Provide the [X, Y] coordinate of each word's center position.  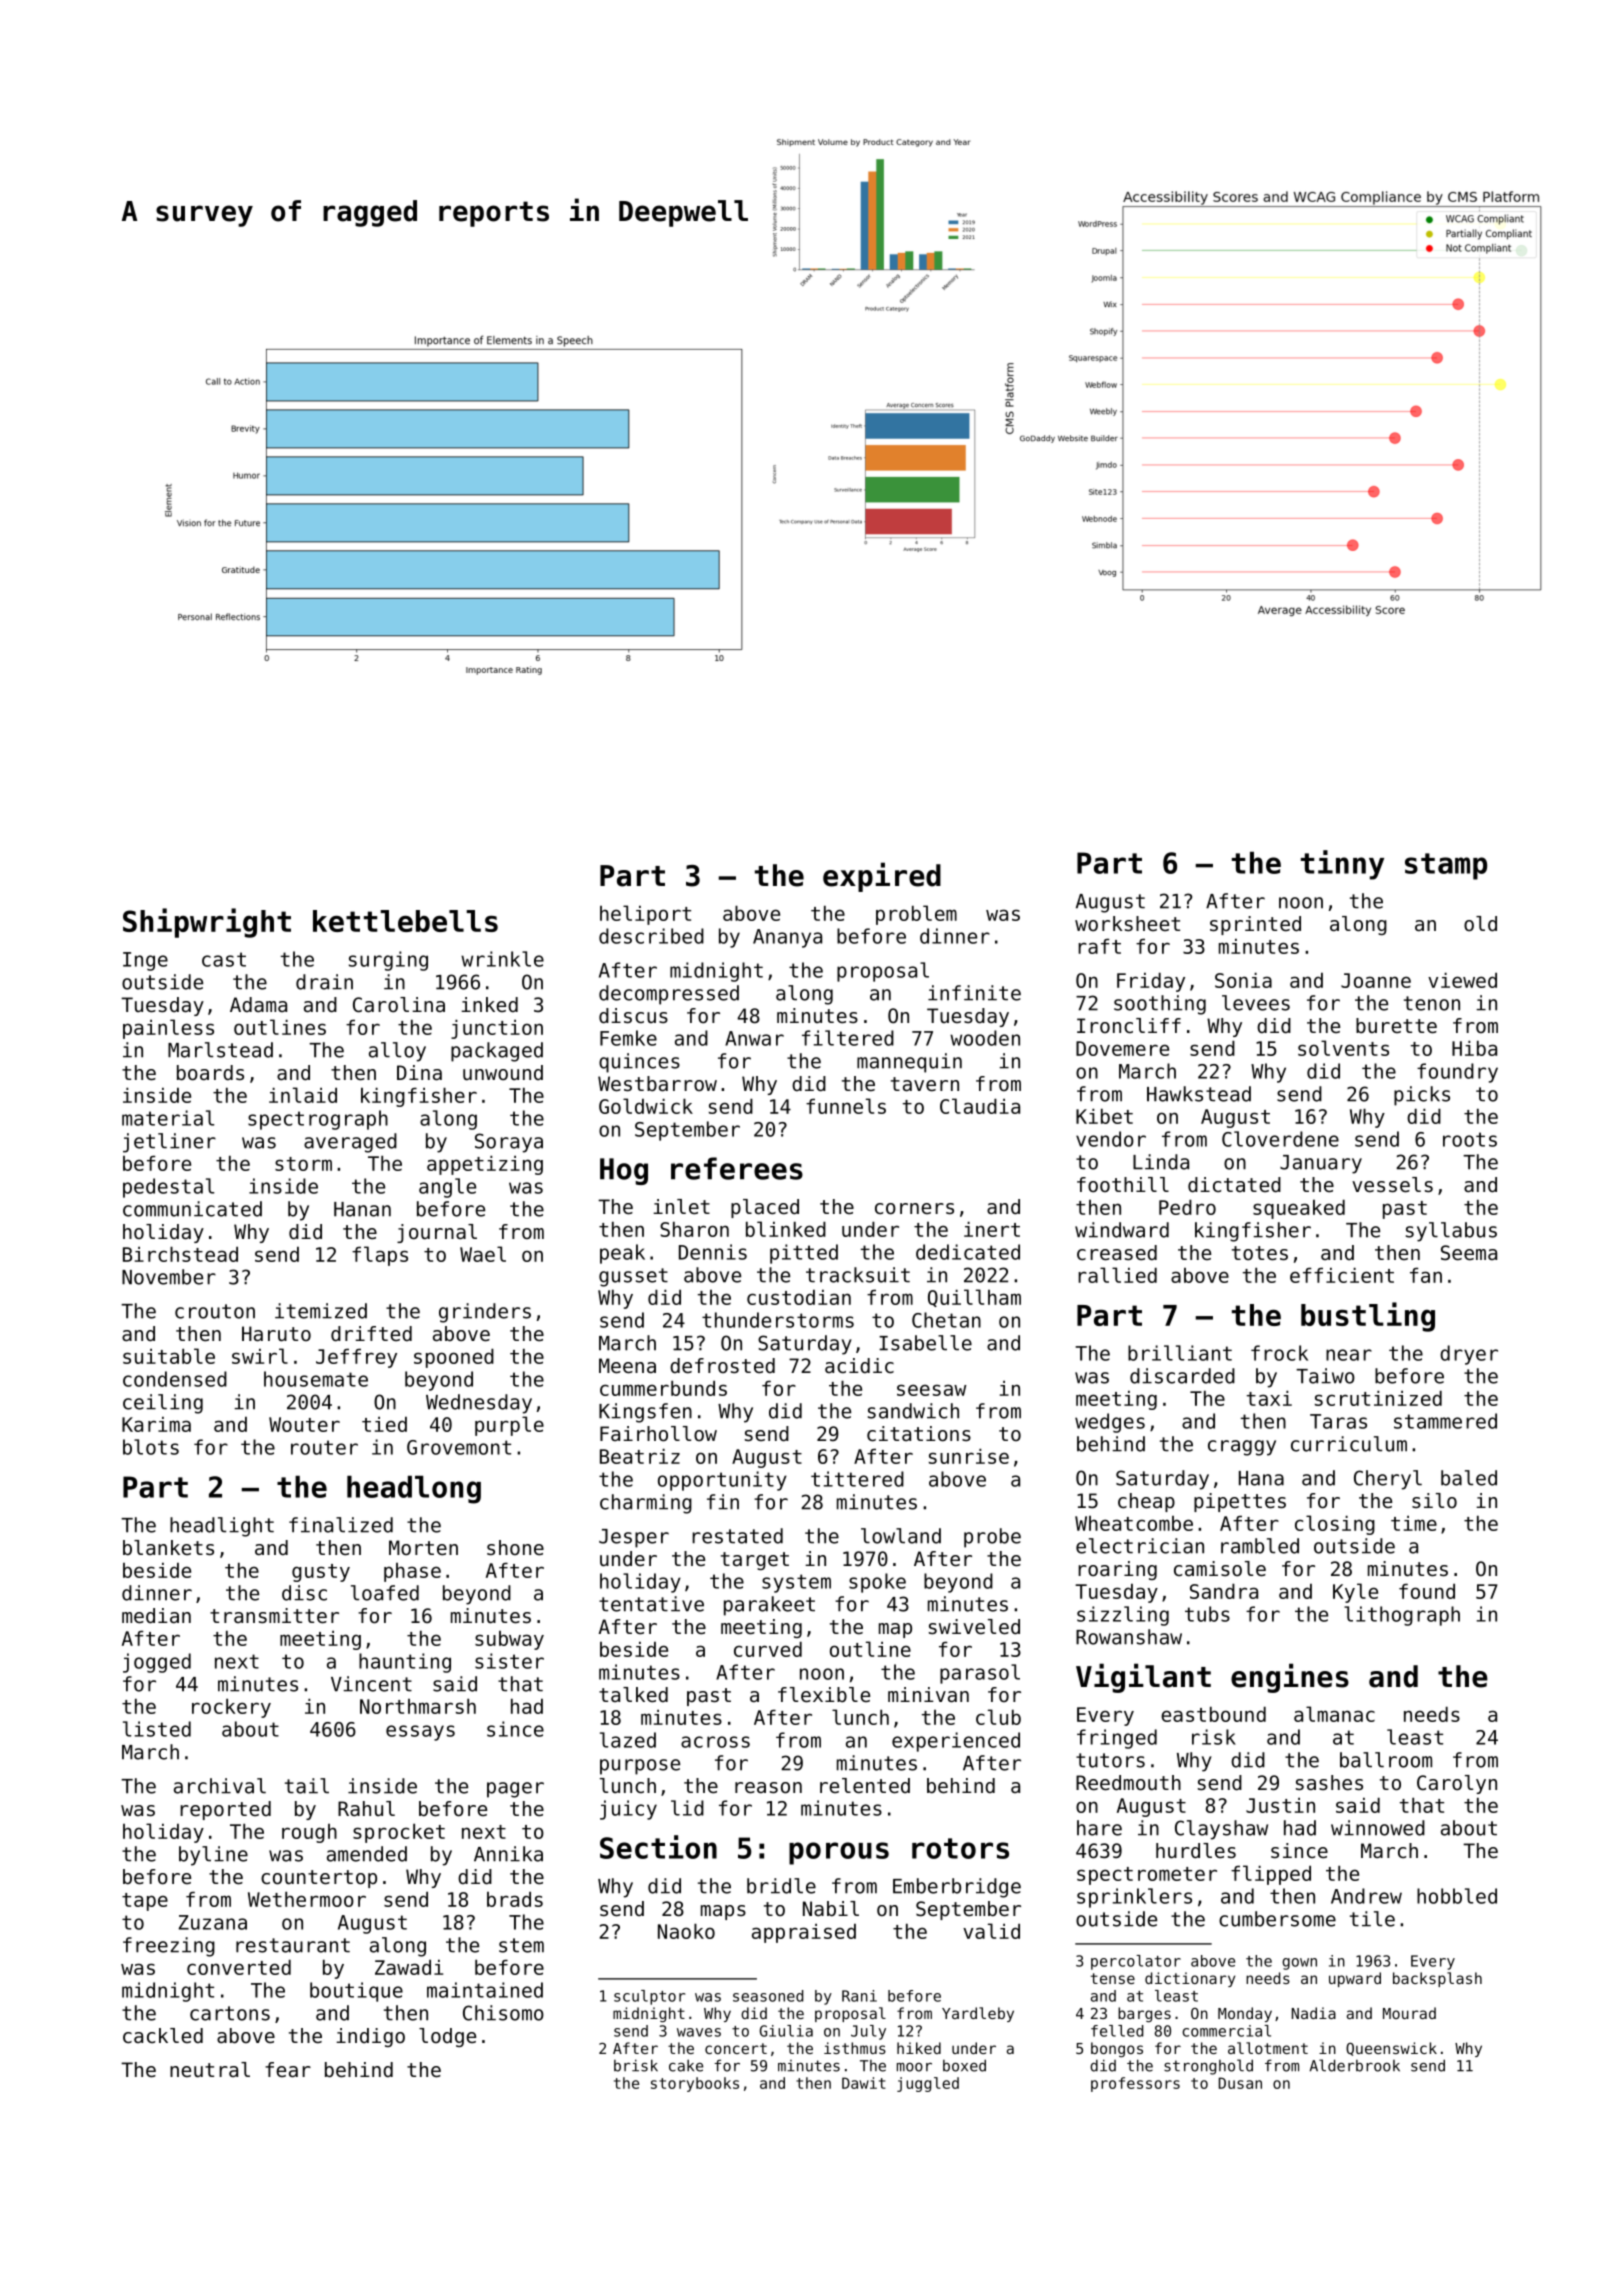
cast [224, 959]
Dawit [864, 2083]
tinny [1342, 865]
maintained [485, 1990]
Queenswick [1391, 2049]
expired [882, 877]
